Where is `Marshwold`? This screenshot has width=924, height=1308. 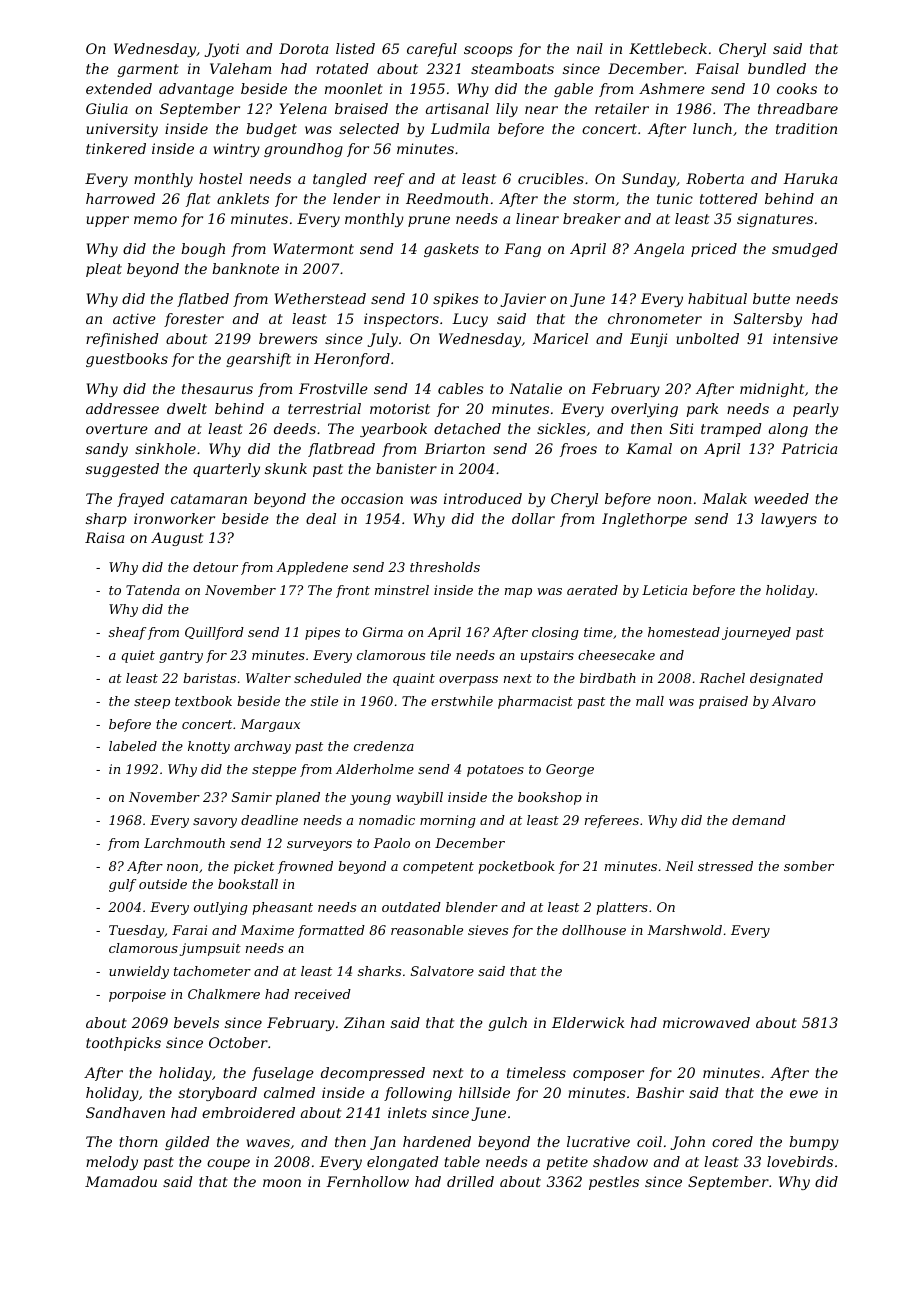 Marshwold is located at coordinates (684, 930).
